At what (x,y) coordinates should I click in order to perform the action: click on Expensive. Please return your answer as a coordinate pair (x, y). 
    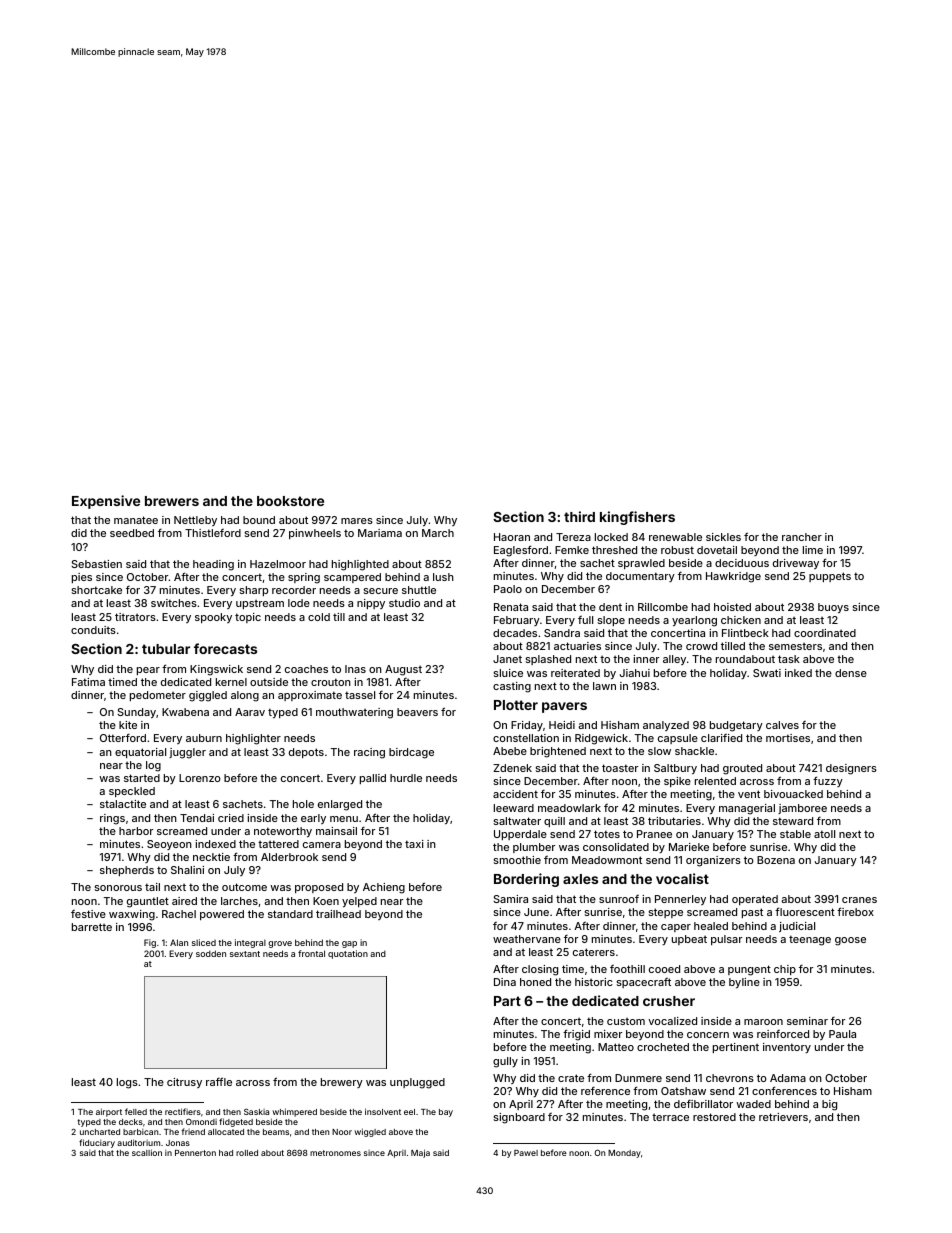
    Looking at the image, I should click on (106, 502).
